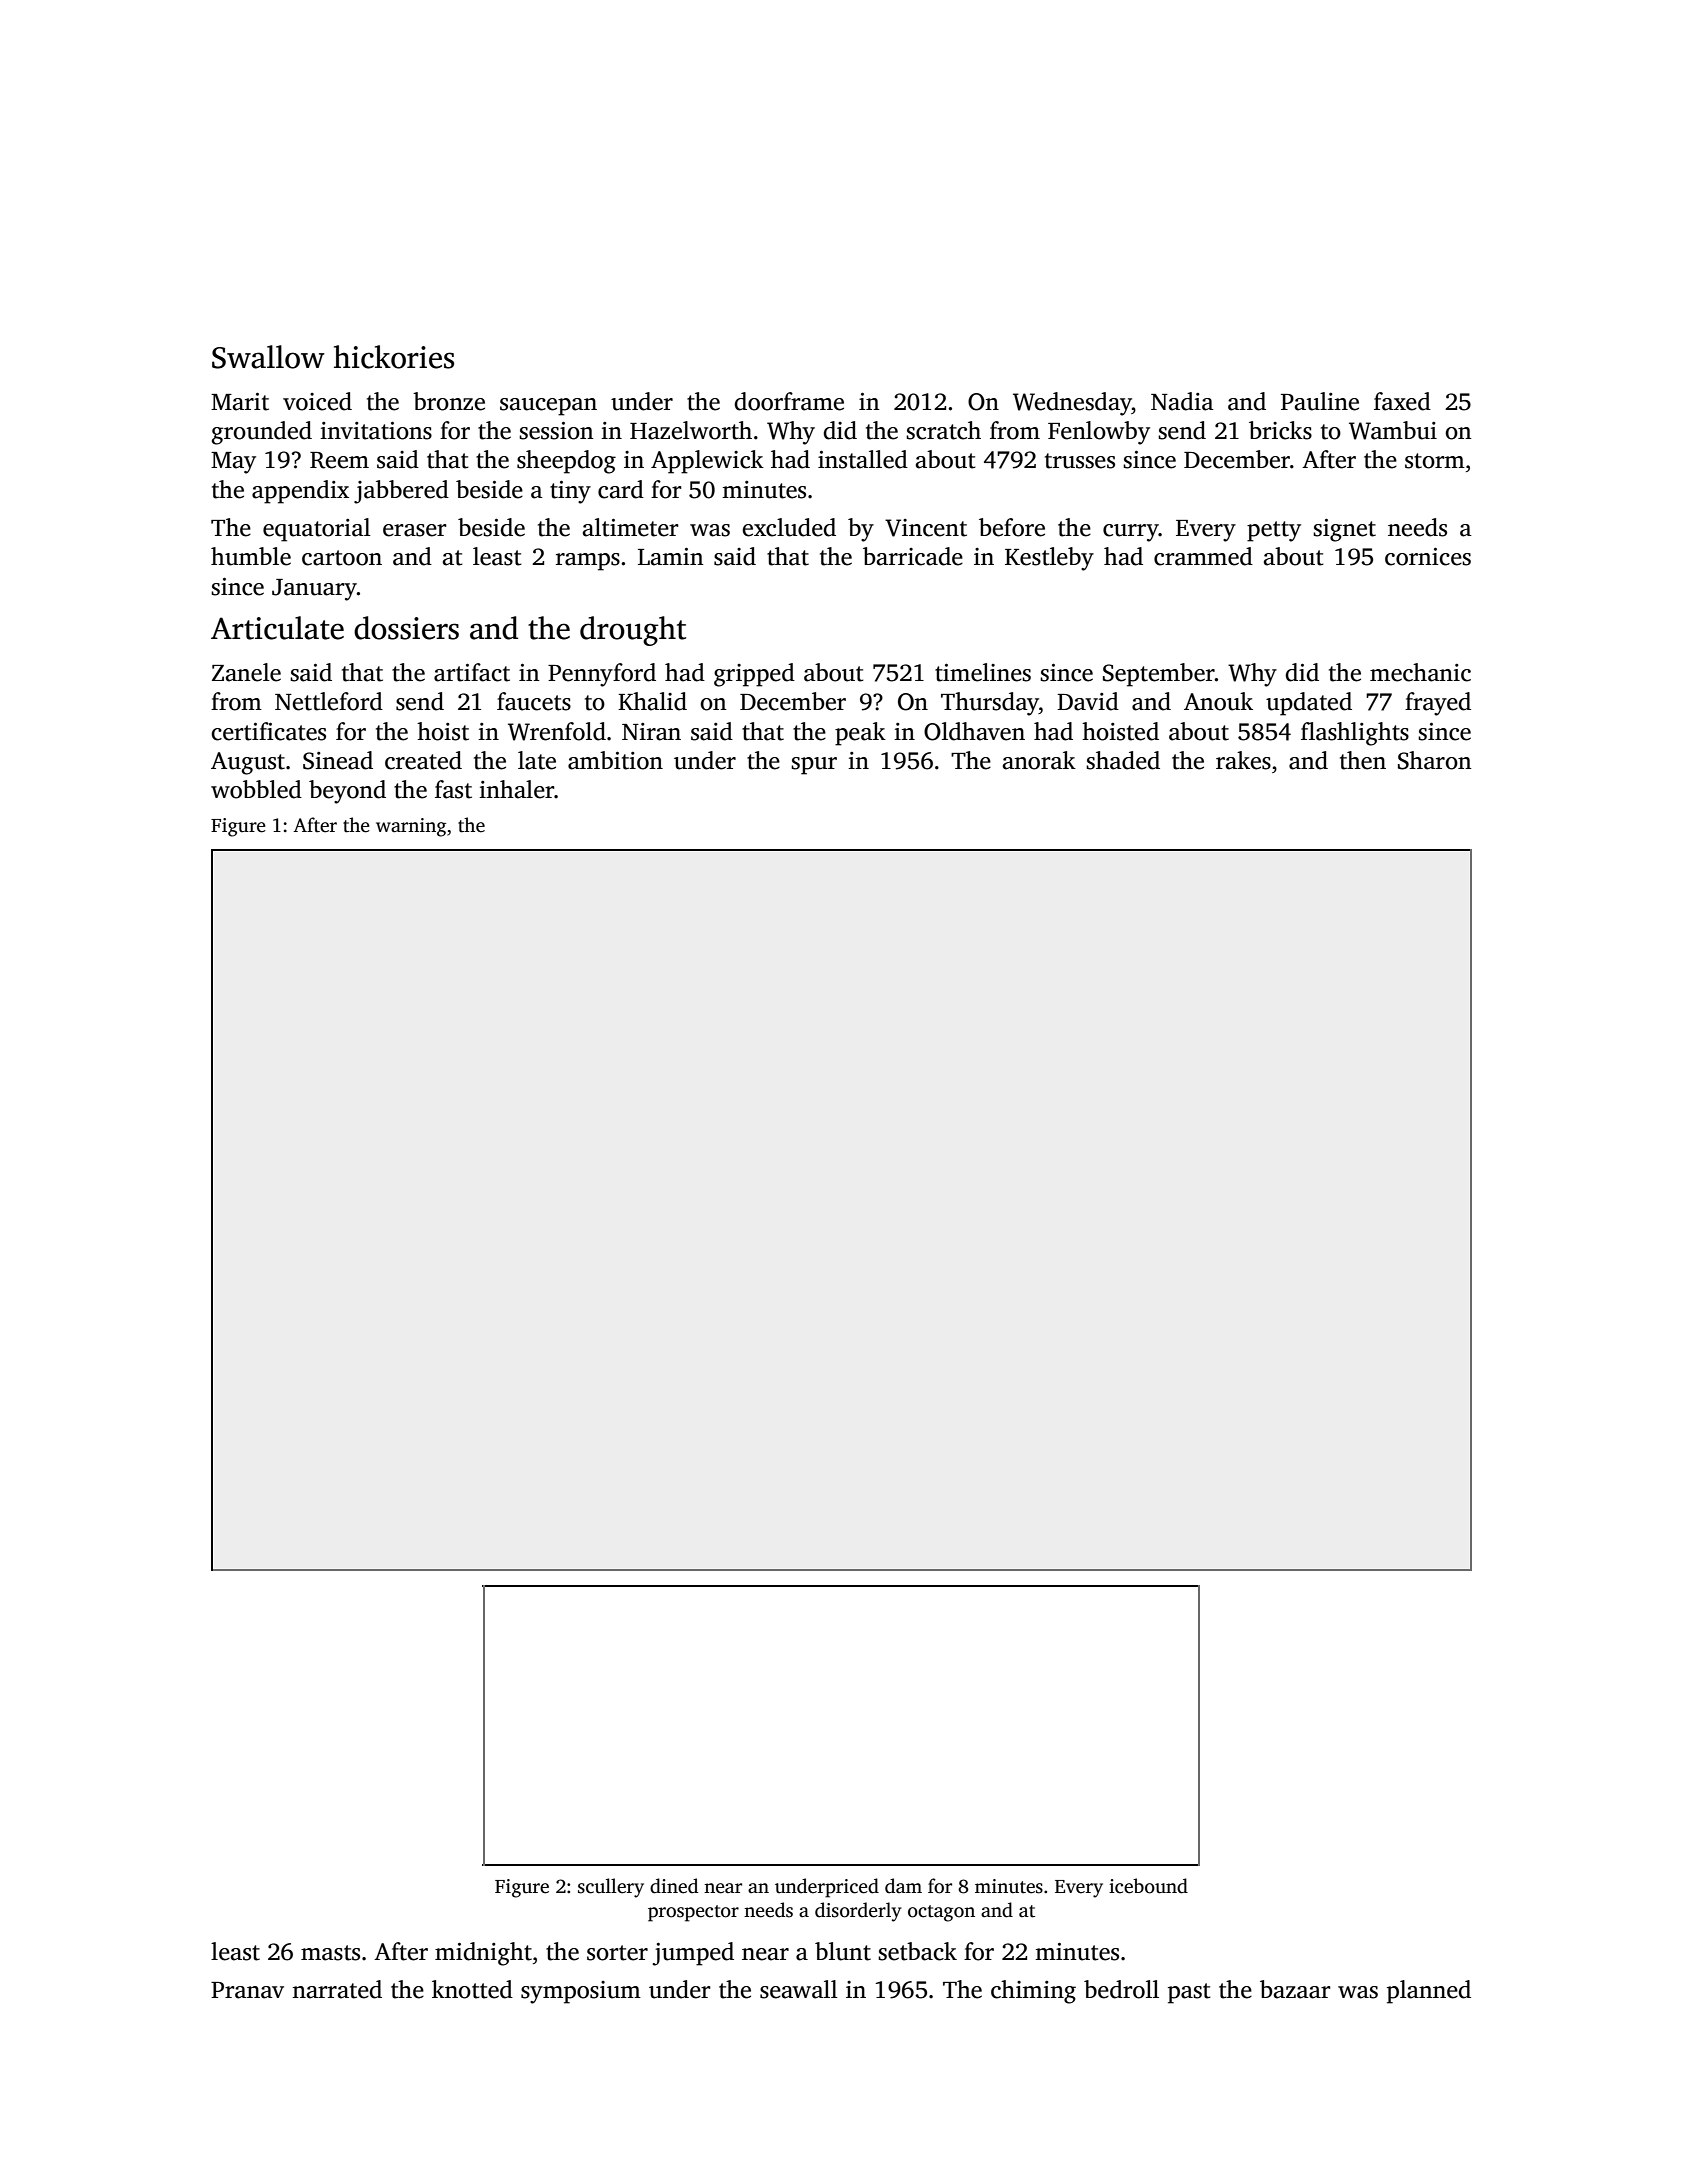 The height and width of the document is (2178, 1683). What do you see at coordinates (1320, 401) in the document?
I see `Pauline` at bounding box center [1320, 401].
